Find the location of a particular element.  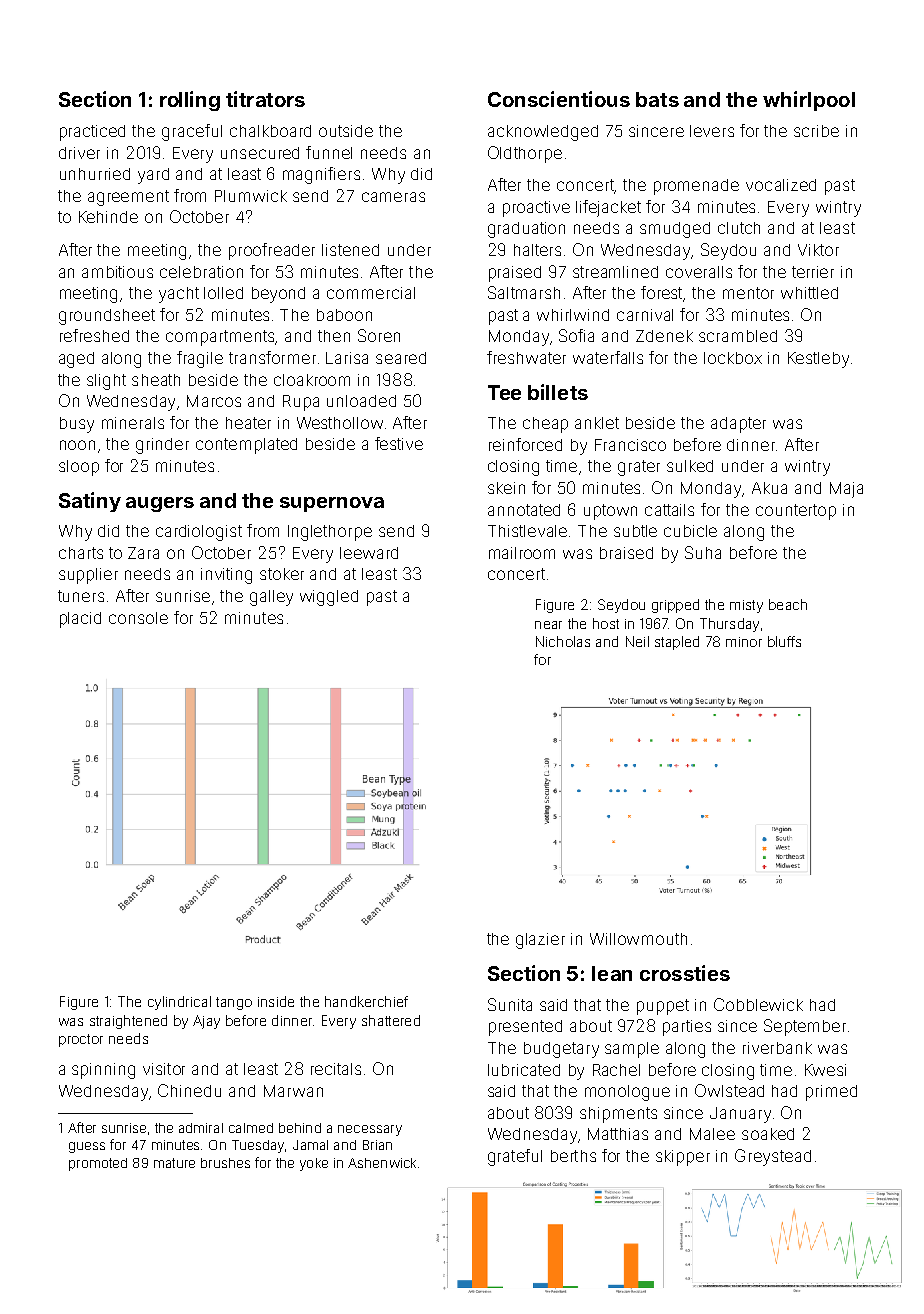

Cobblewick is located at coordinates (758, 1004).
